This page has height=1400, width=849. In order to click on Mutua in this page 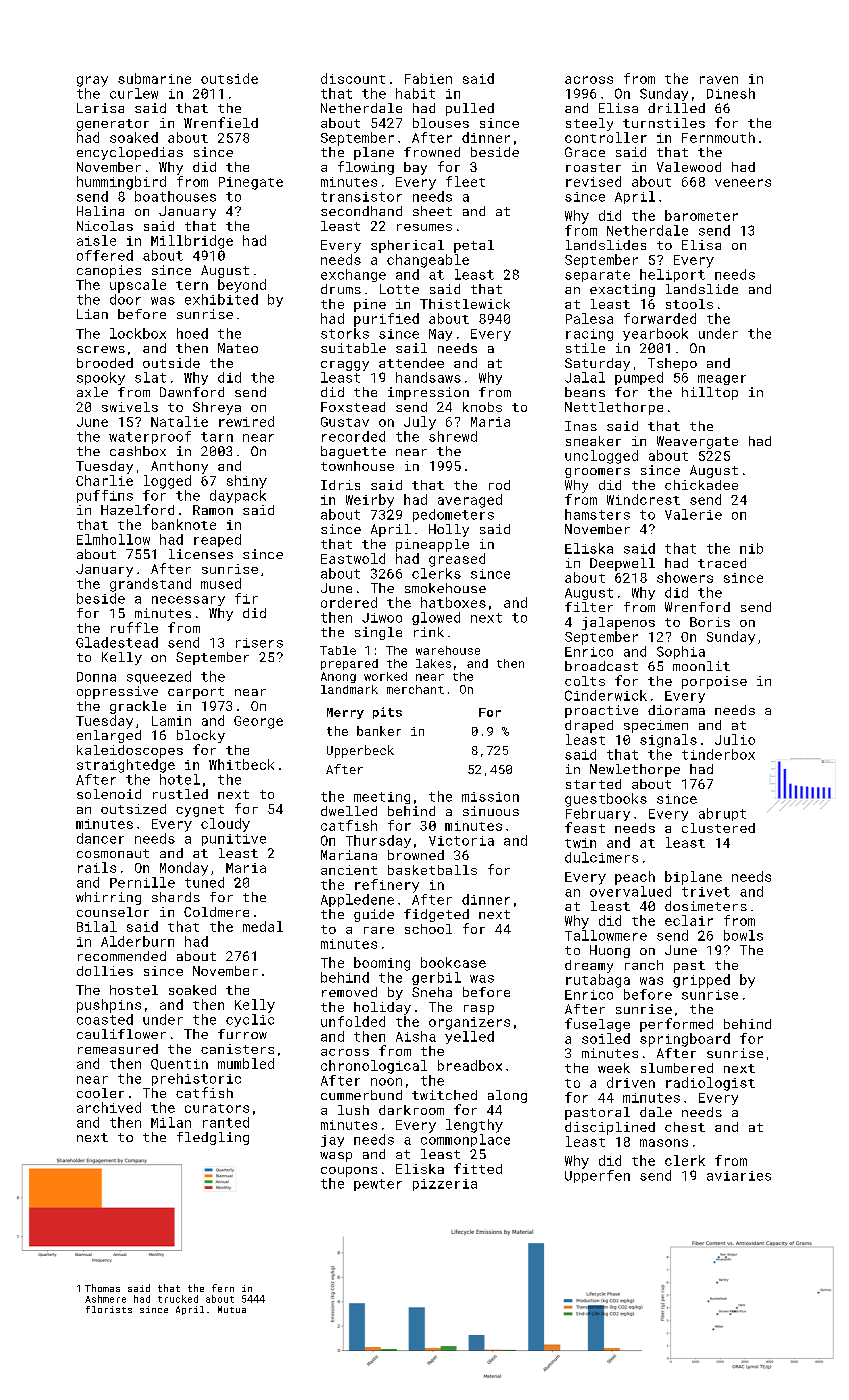, I will do `click(232, 1309)`.
